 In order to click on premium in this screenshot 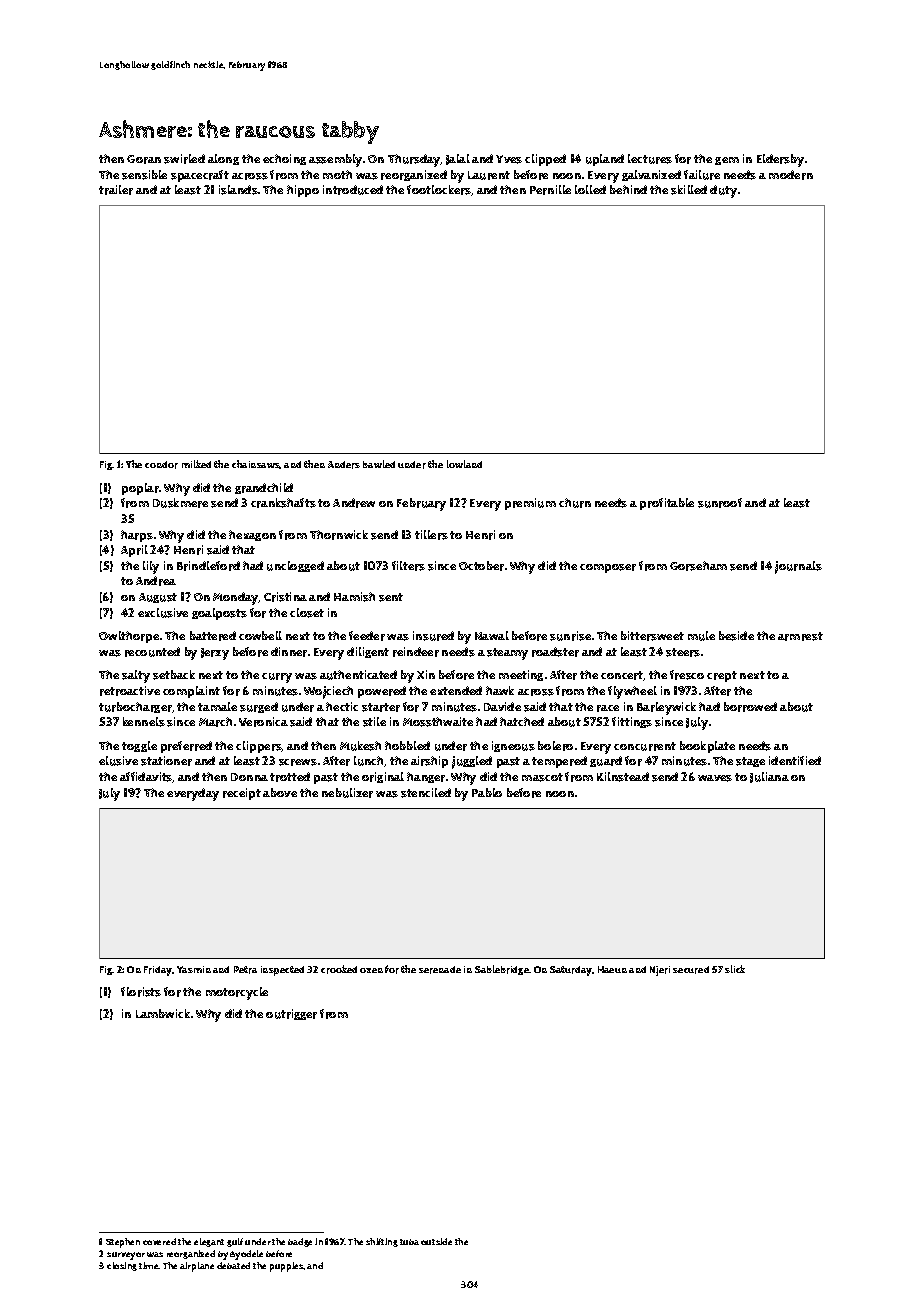, I will do `click(530, 504)`.
